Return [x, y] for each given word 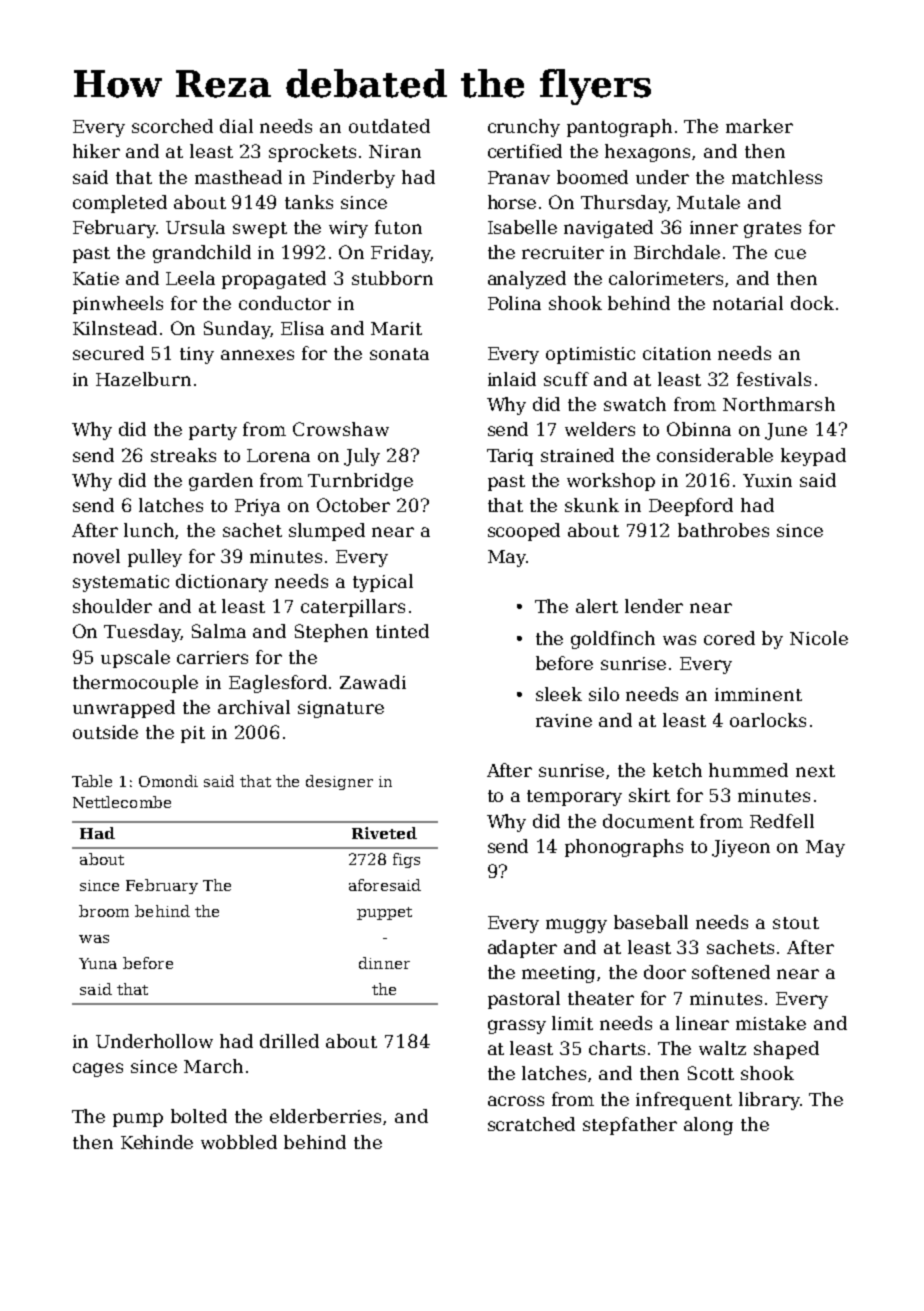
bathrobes [723, 530]
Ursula [195, 227]
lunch [150, 531]
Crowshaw [341, 429]
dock [812, 303]
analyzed [527, 280]
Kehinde [157, 1142]
